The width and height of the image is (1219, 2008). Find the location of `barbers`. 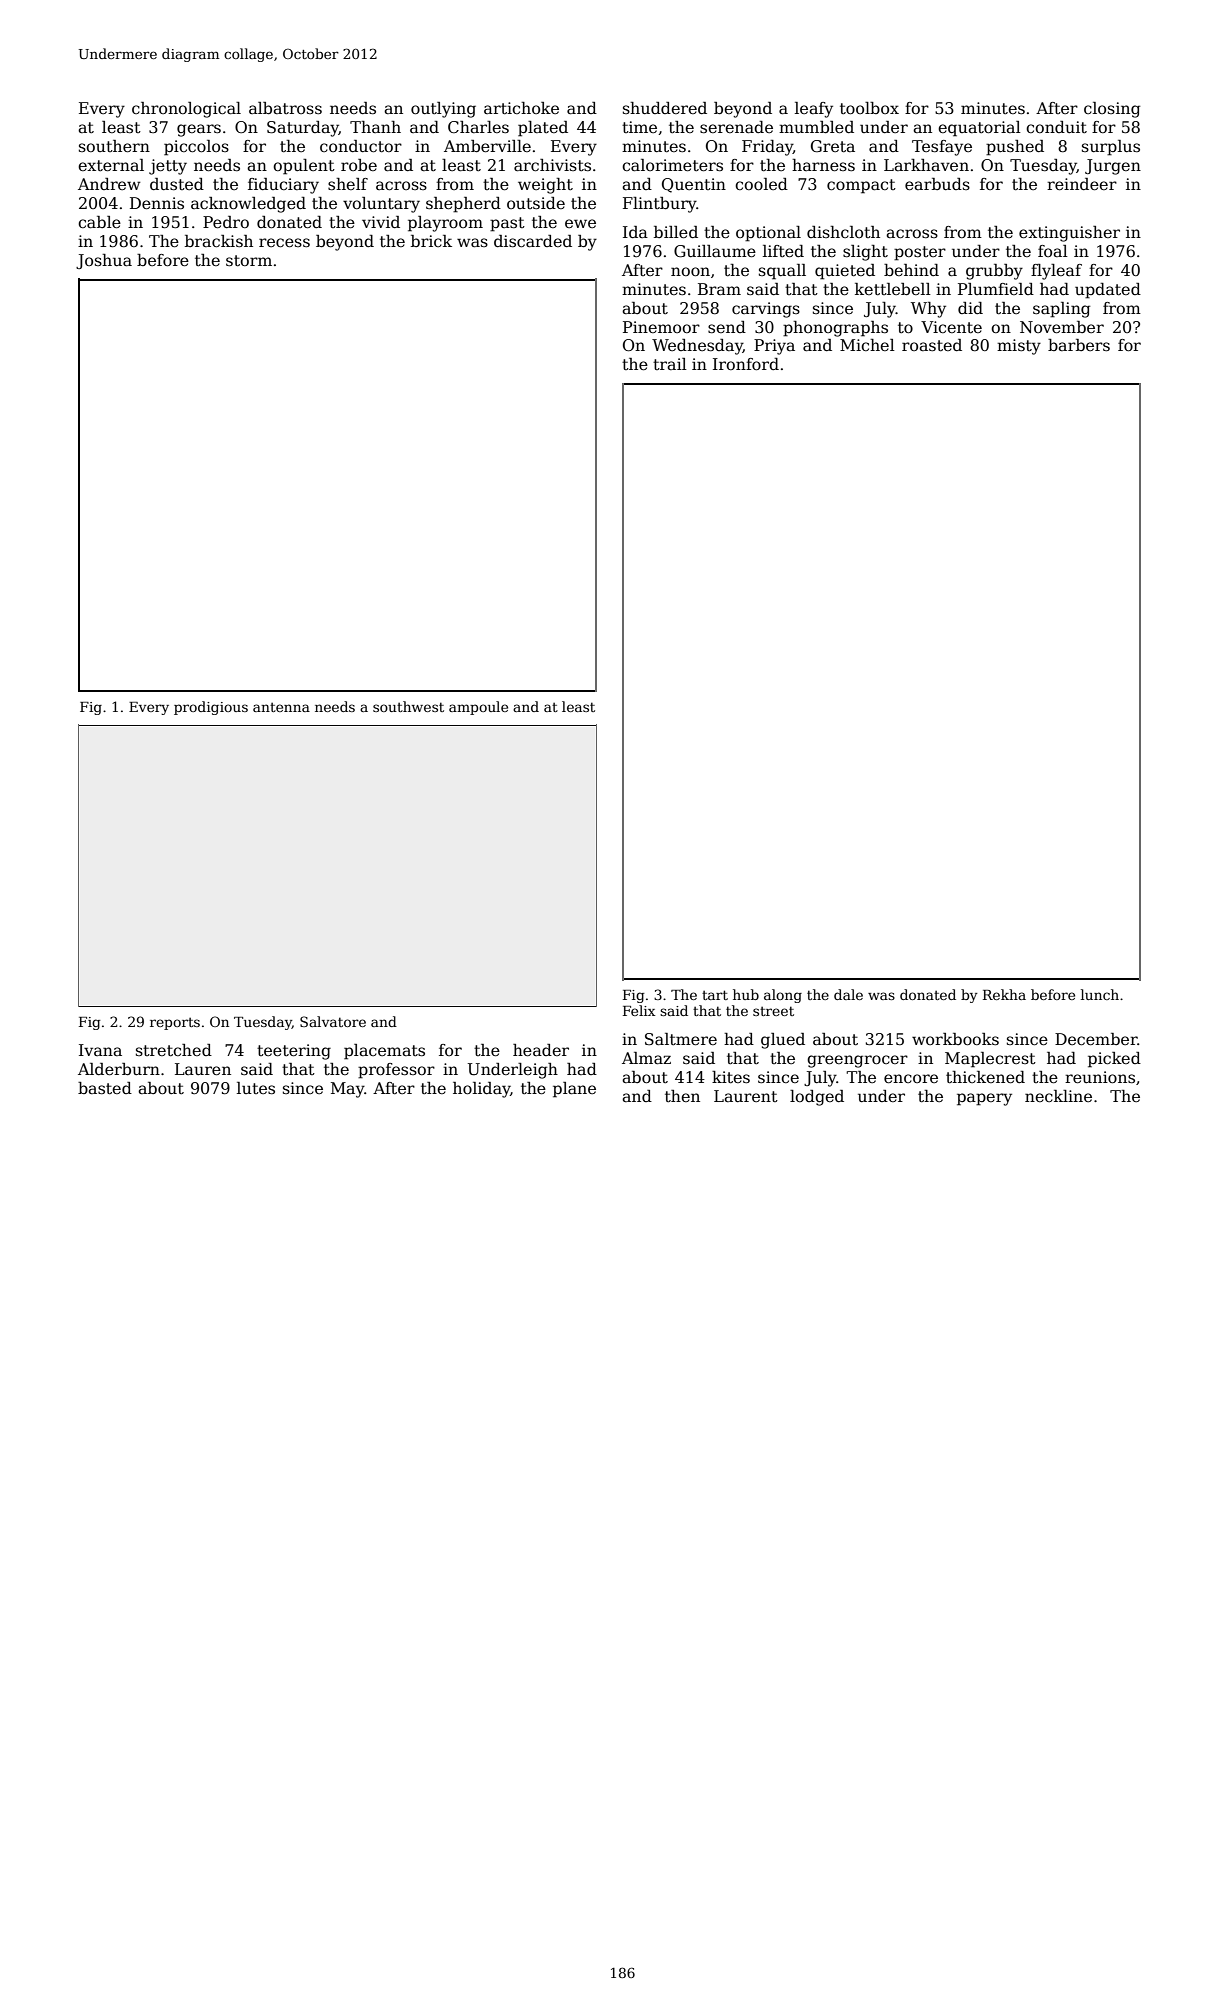

barbers is located at coordinates (1079, 345).
